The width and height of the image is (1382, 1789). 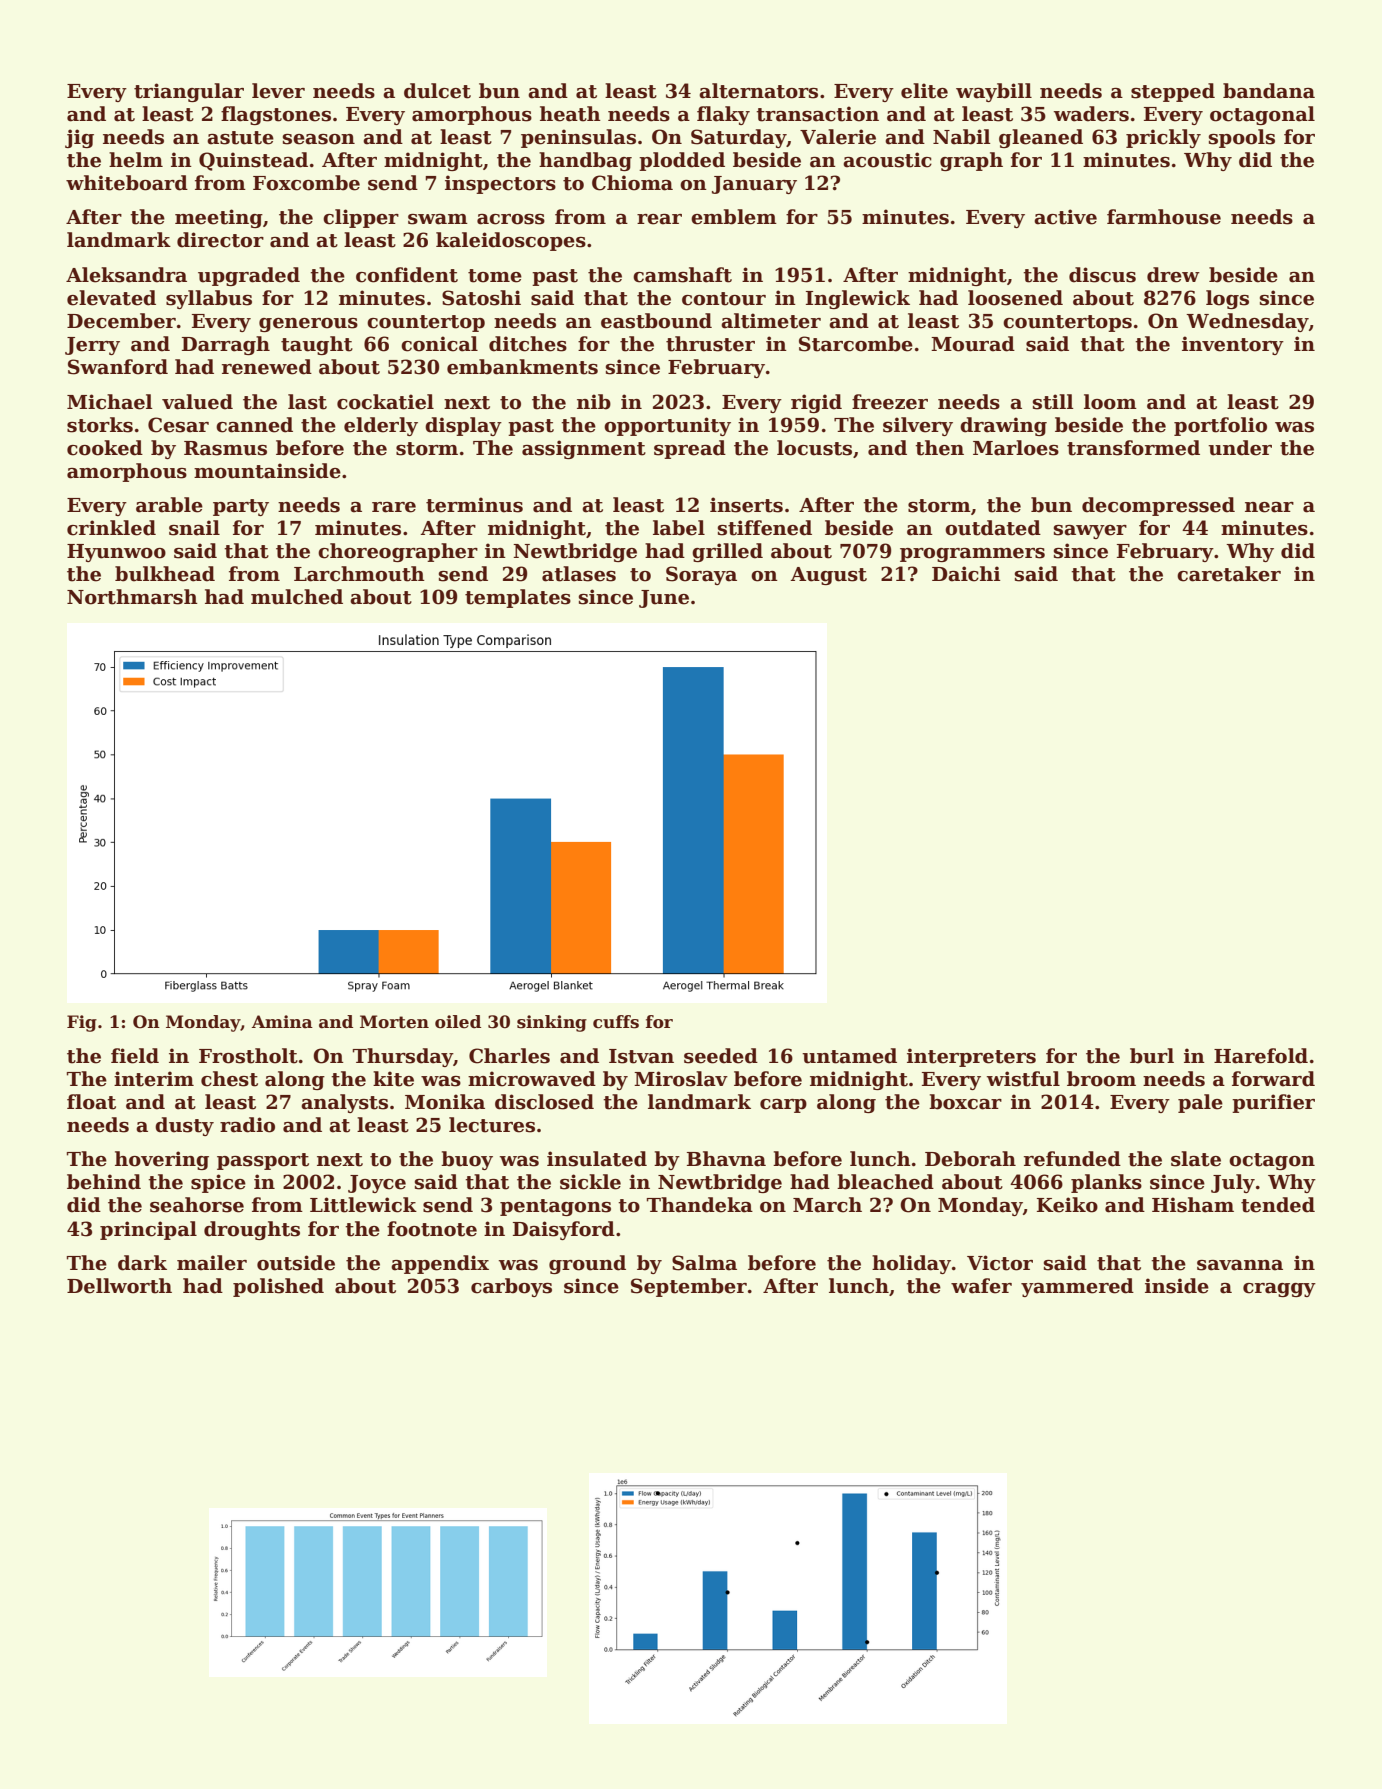 I want to click on lectures, so click(x=492, y=1125).
